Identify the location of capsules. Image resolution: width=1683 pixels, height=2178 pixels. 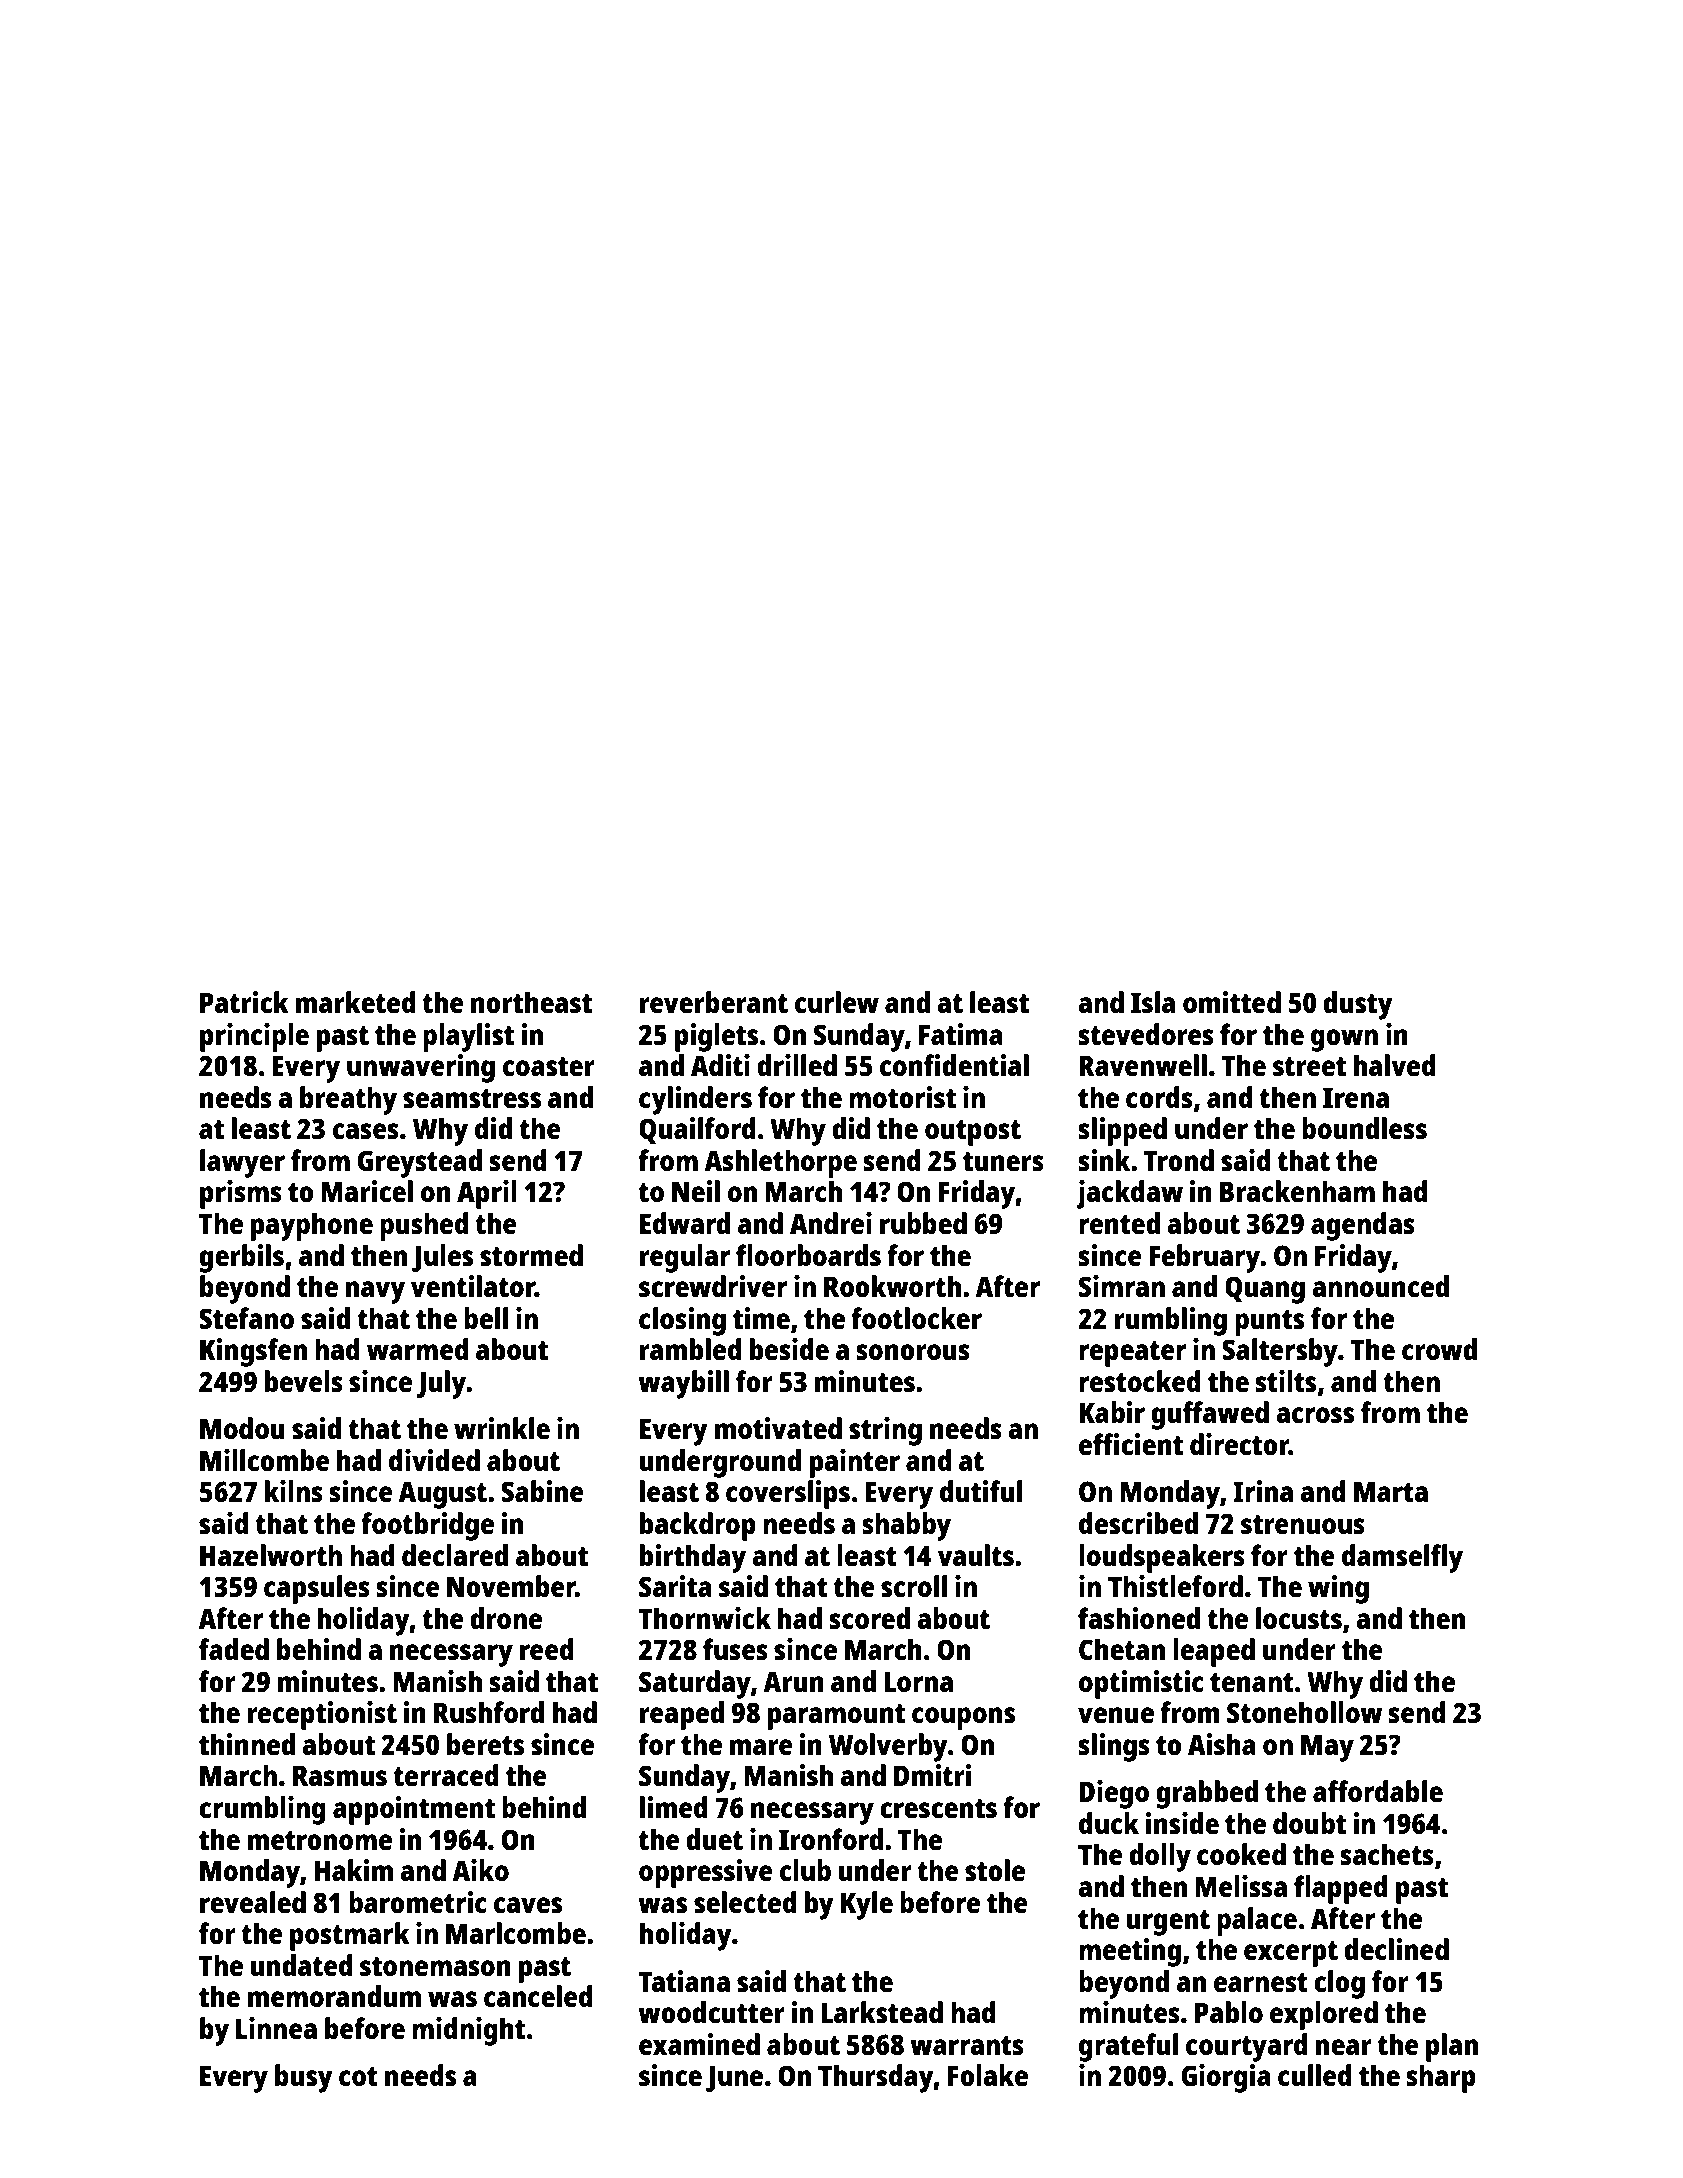
(317, 1589).
